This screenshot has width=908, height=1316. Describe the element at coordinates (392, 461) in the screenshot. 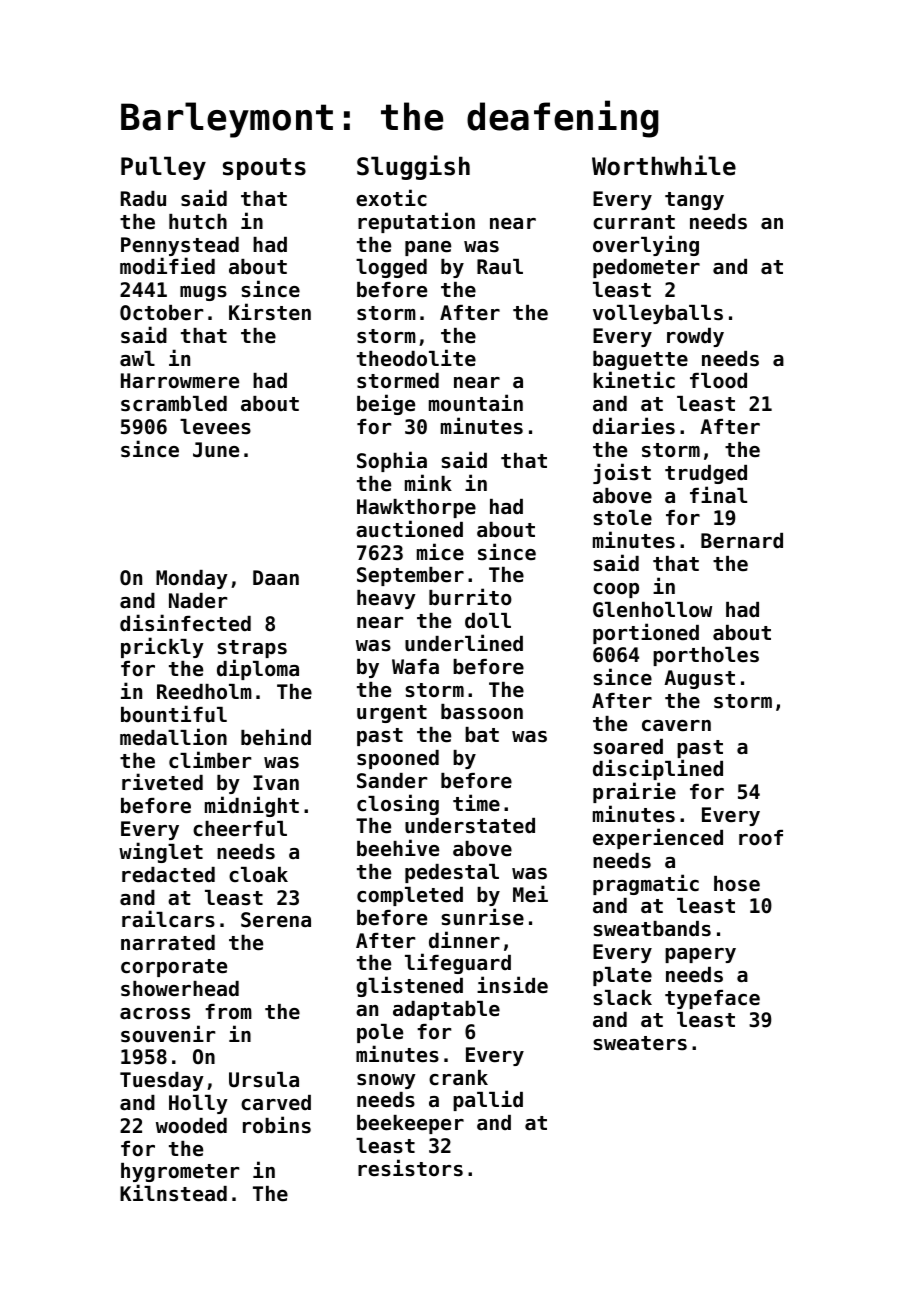

I see `Sophia` at that location.
